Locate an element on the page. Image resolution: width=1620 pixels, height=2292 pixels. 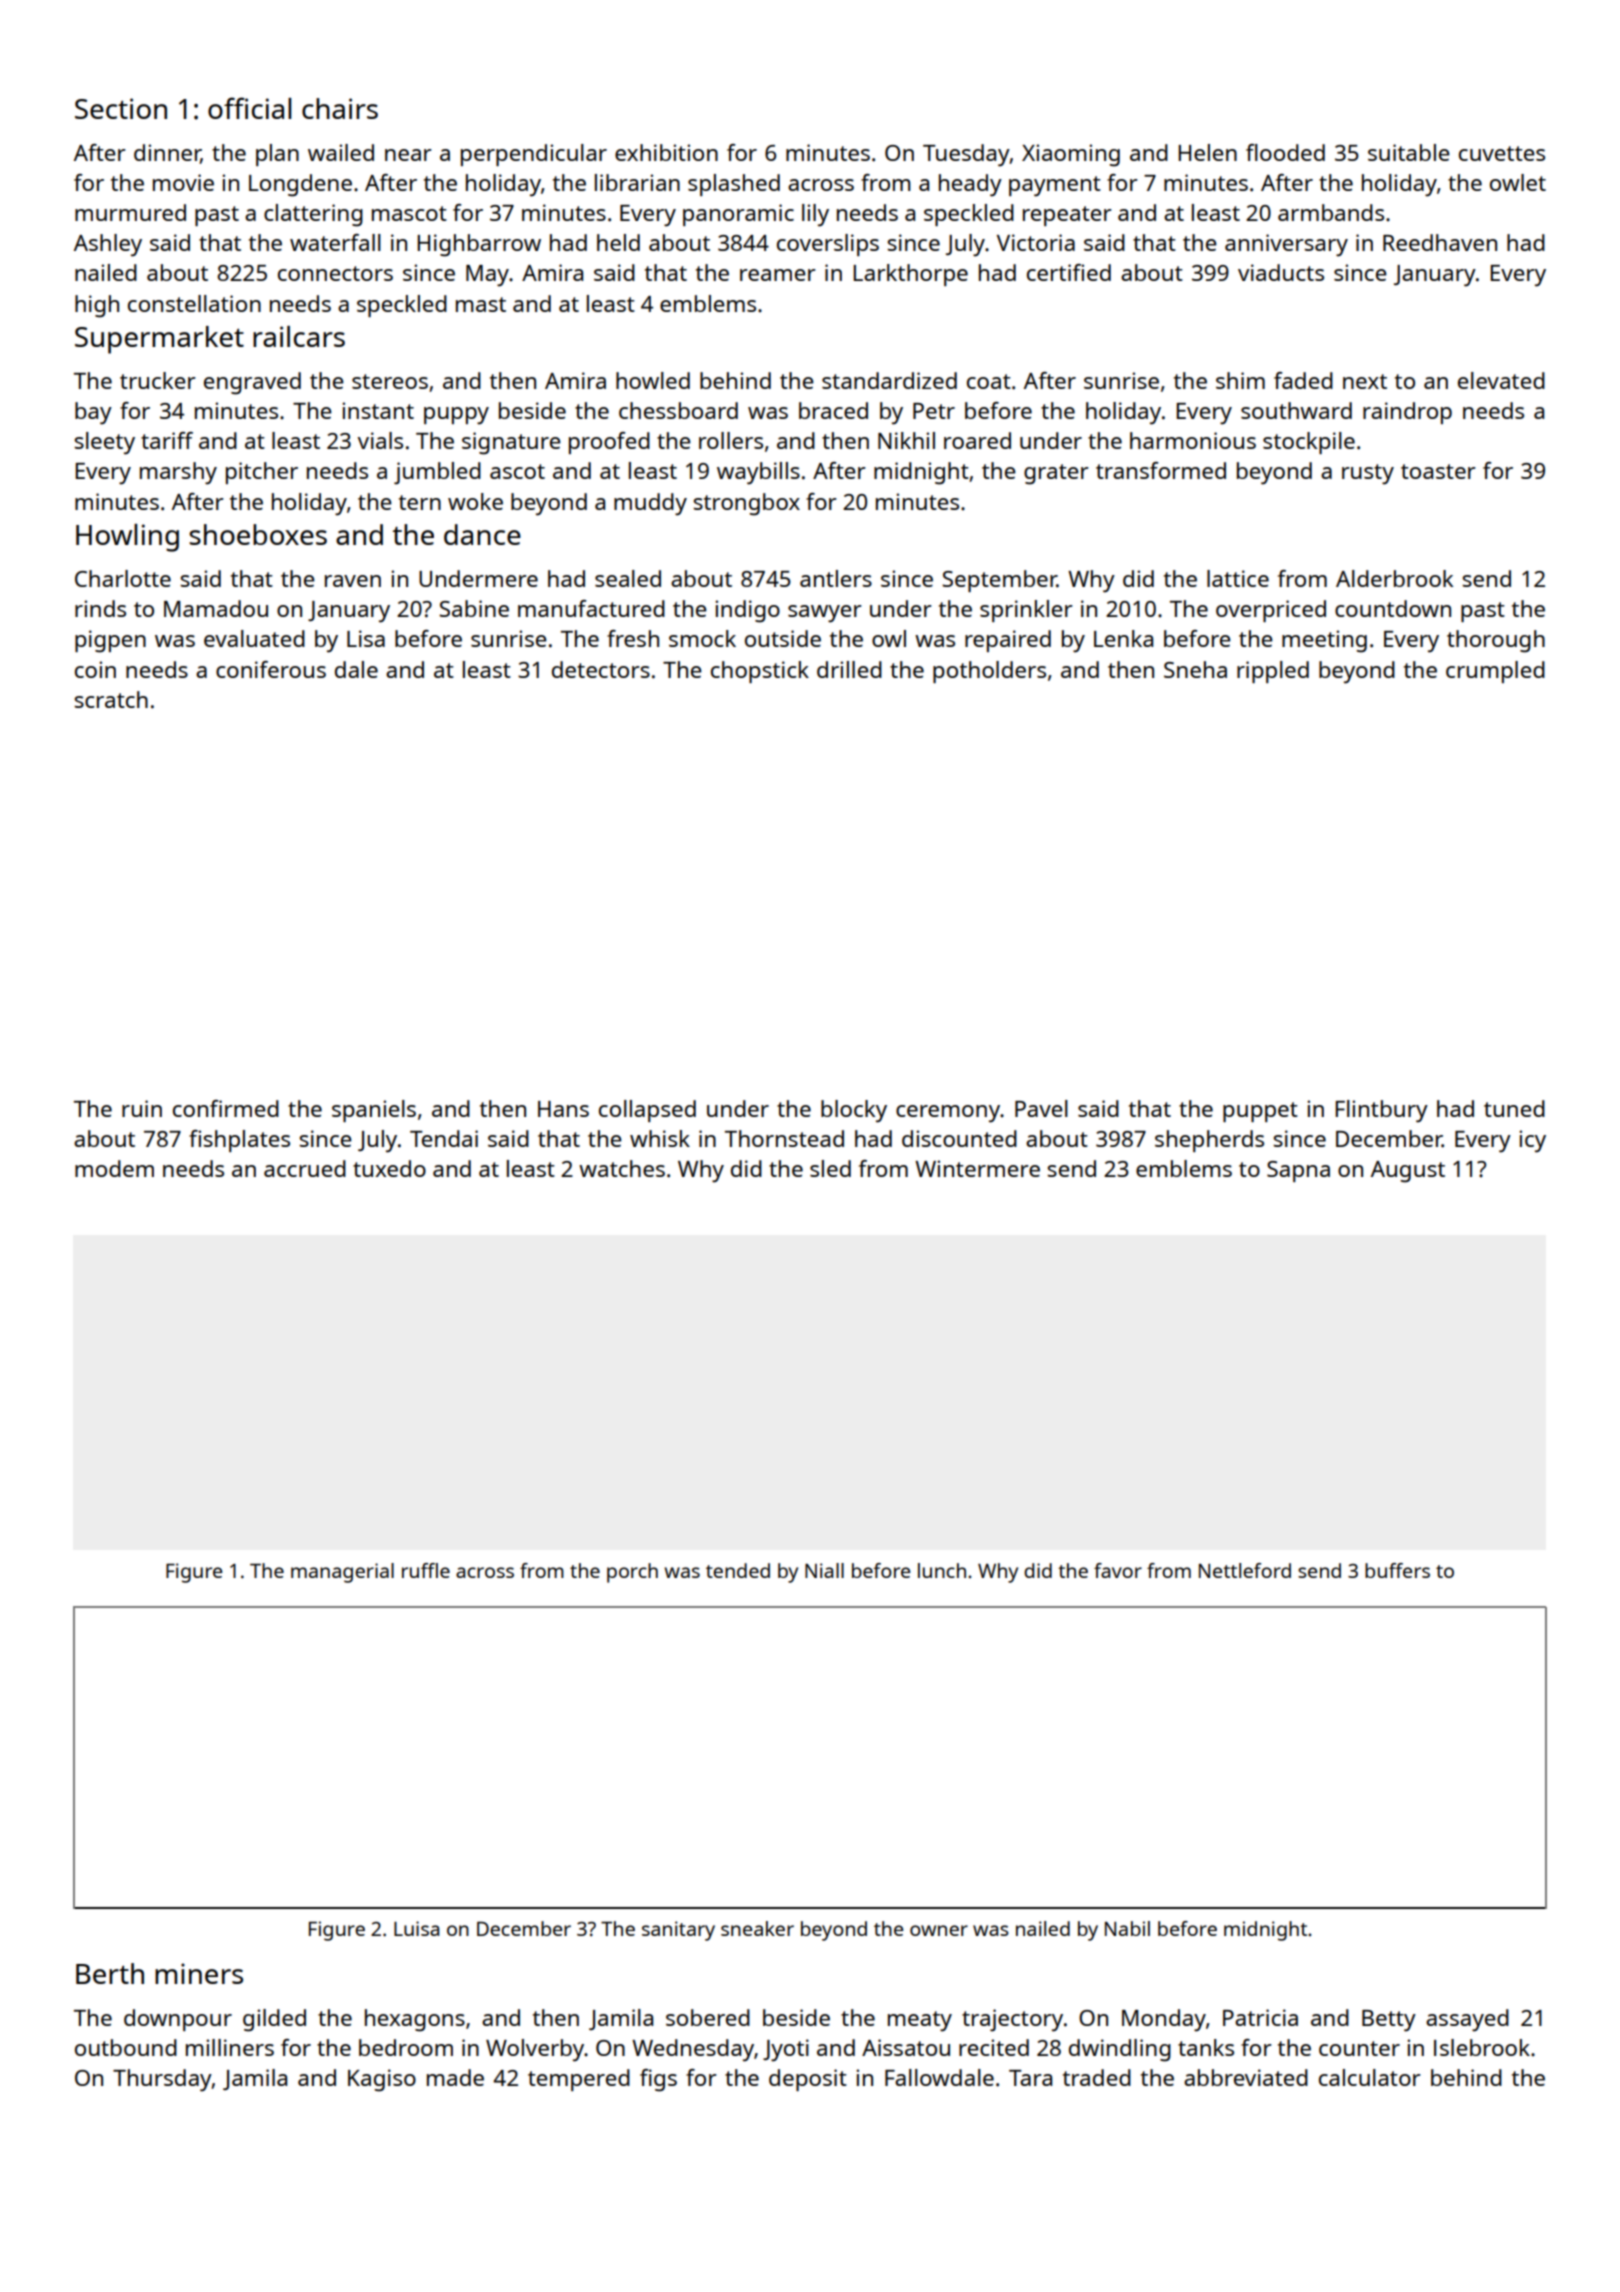
puppet is located at coordinates (1260, 1112).
